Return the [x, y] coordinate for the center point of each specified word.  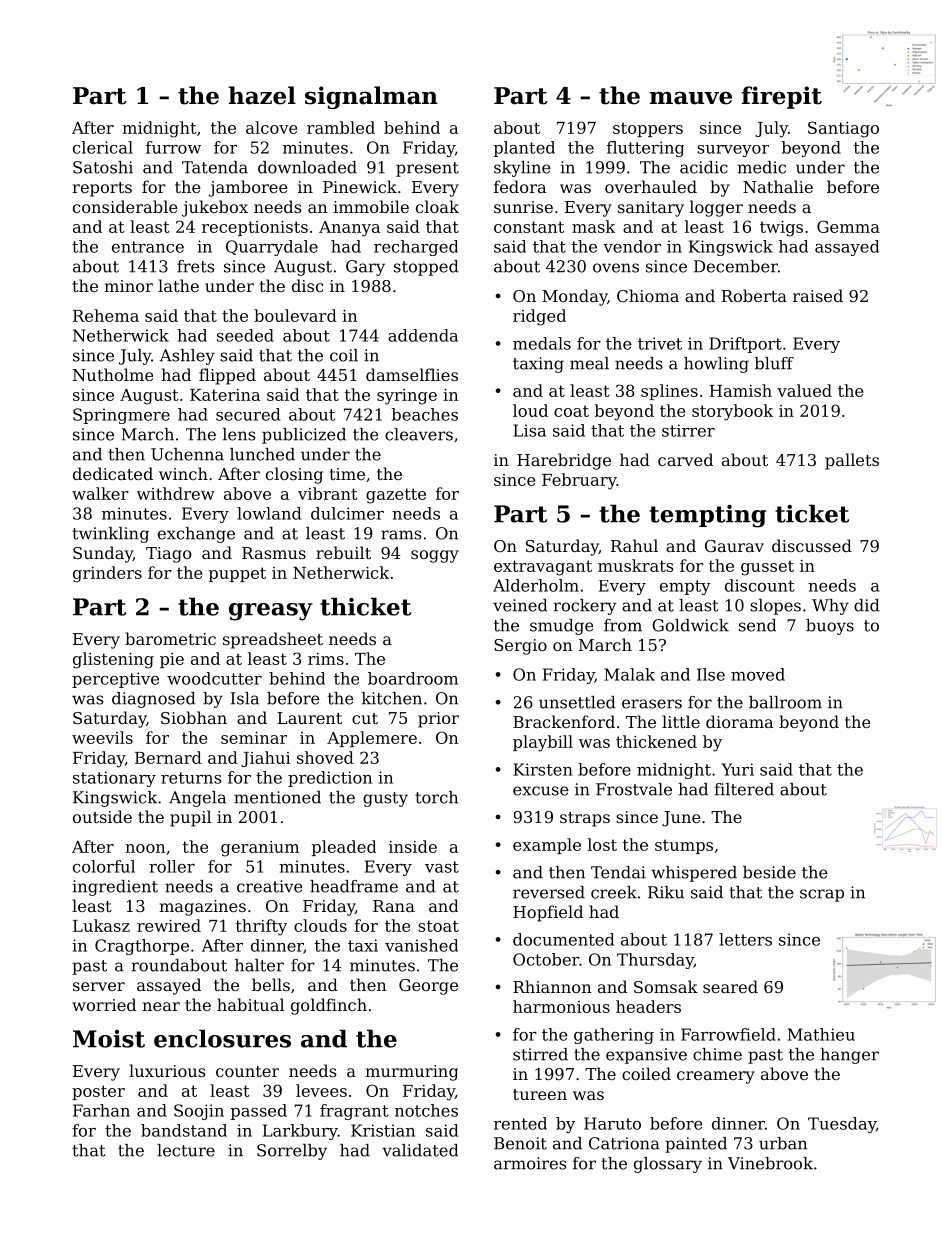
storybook [732, 412]
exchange [196, 535]
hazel [262, 95]
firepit [781, 97]
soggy [435, 556]
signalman [371, 97]
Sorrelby [292, 1152]
